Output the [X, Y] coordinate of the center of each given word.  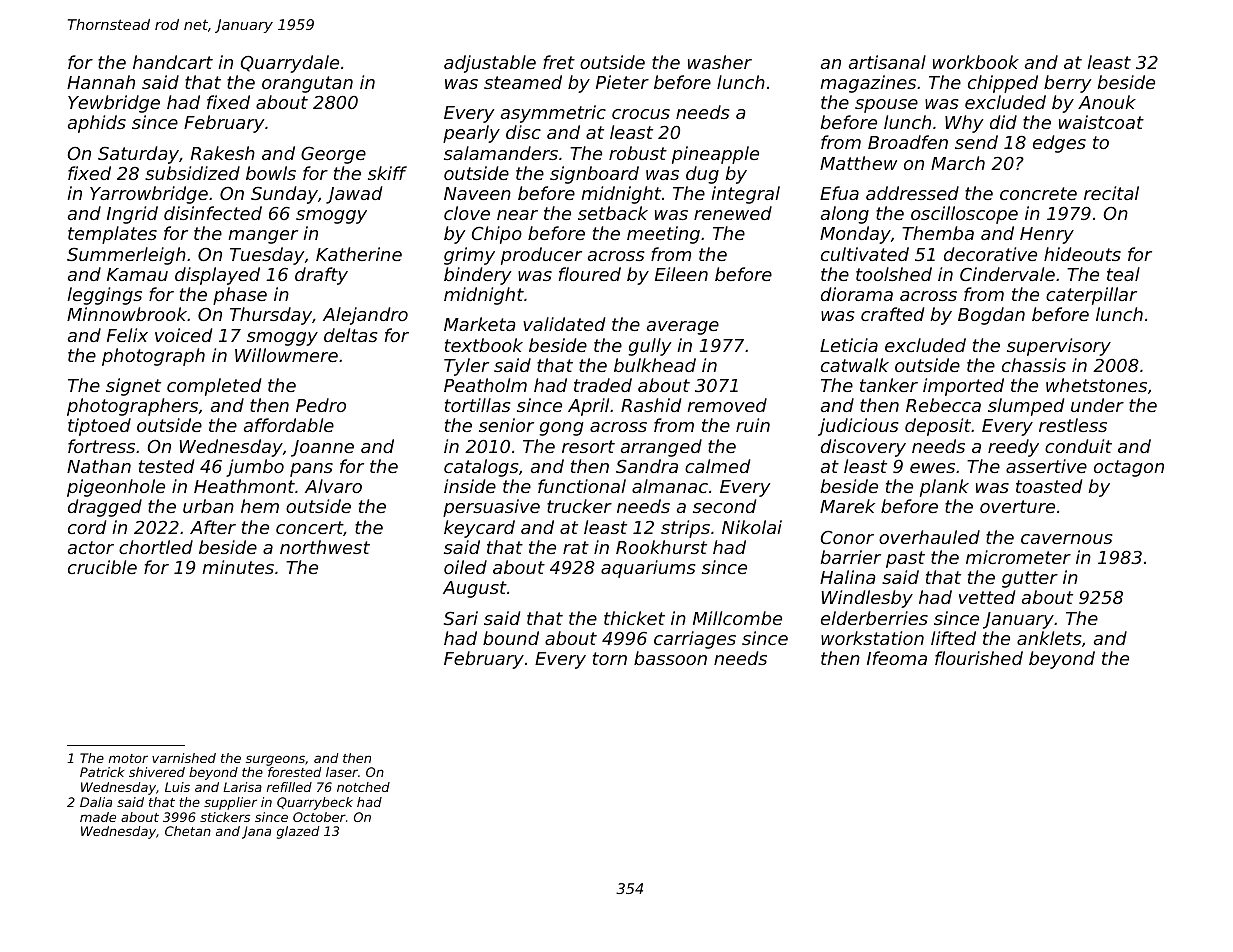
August [475, 589]
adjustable [490, 64]
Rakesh [223, 153]
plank [944, 488]
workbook [976, 62]
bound [511, 638]
